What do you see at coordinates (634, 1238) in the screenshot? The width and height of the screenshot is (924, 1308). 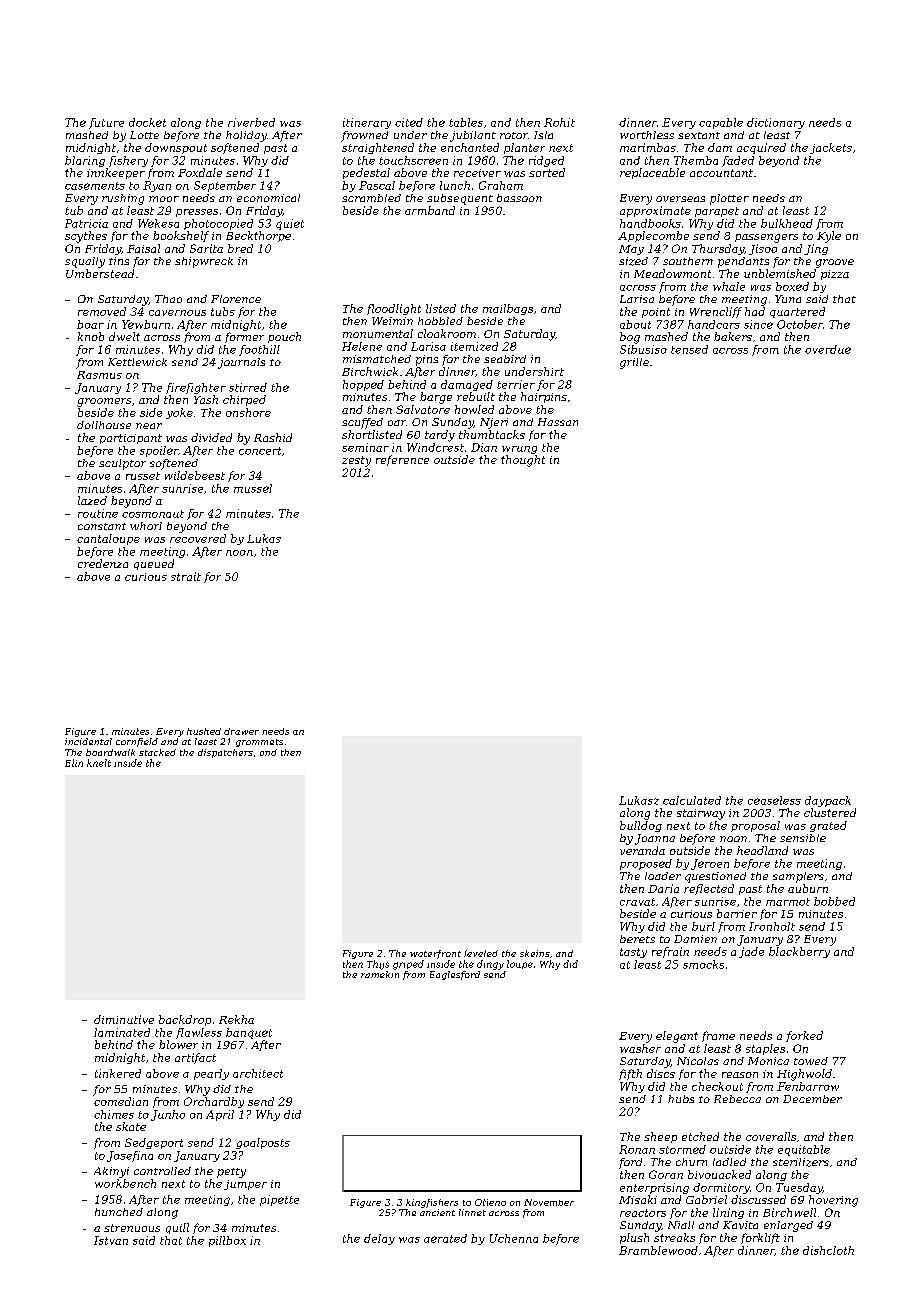 I see `plush` at bounding box center [634, 1238].
